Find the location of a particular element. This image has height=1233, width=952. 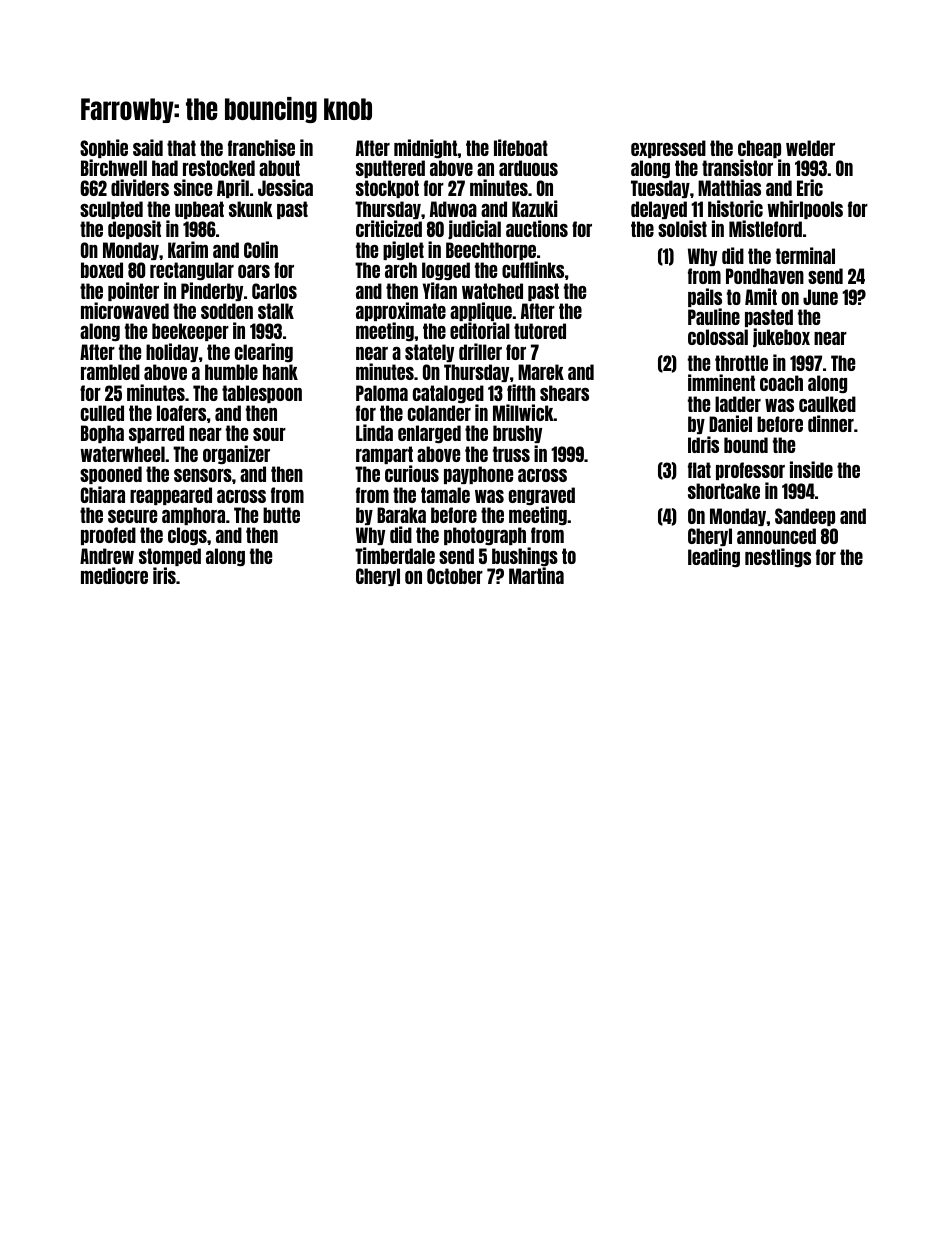

iris is located at coordinates (164, 575).
